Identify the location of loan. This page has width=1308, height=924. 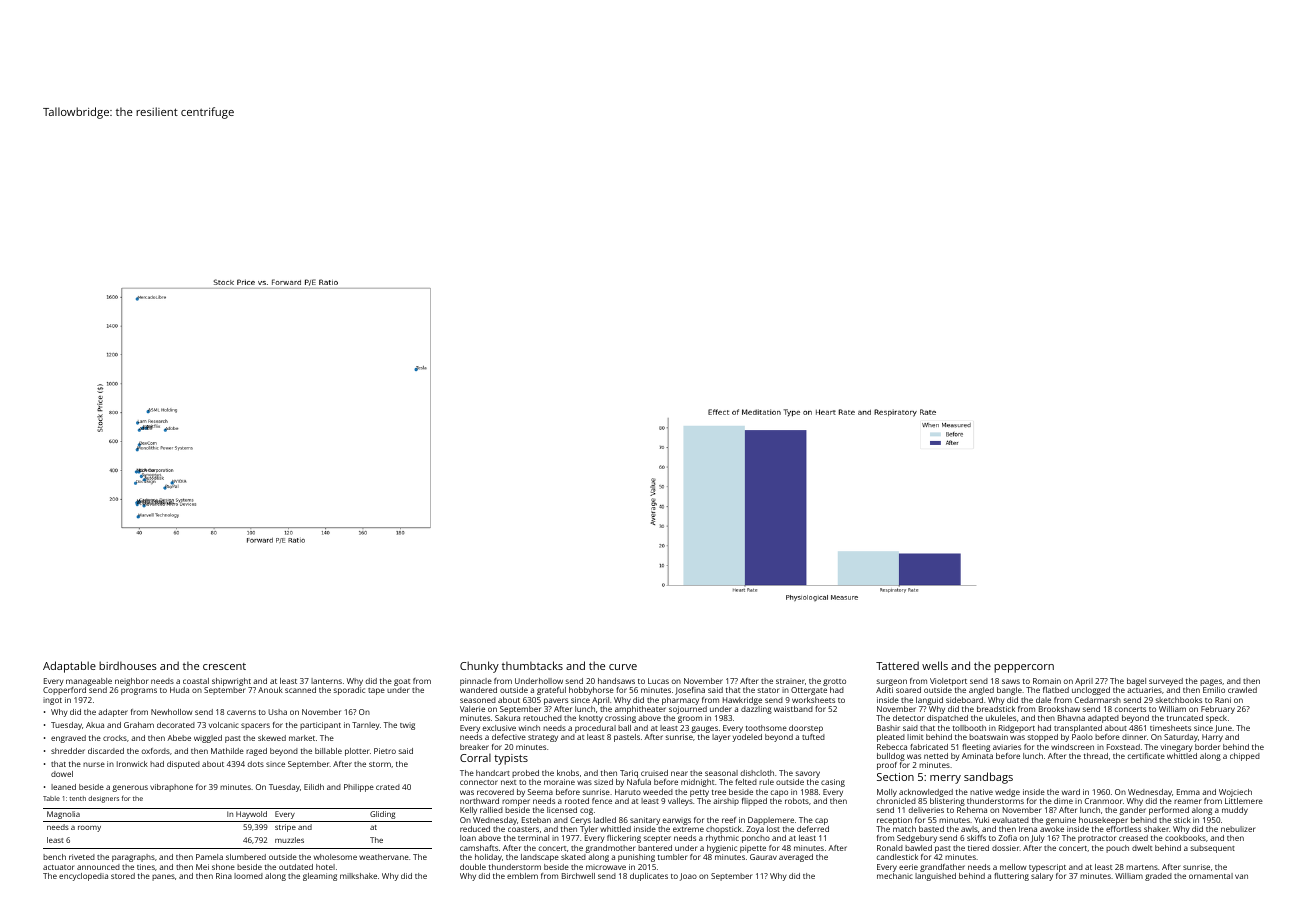
(468, 838).
